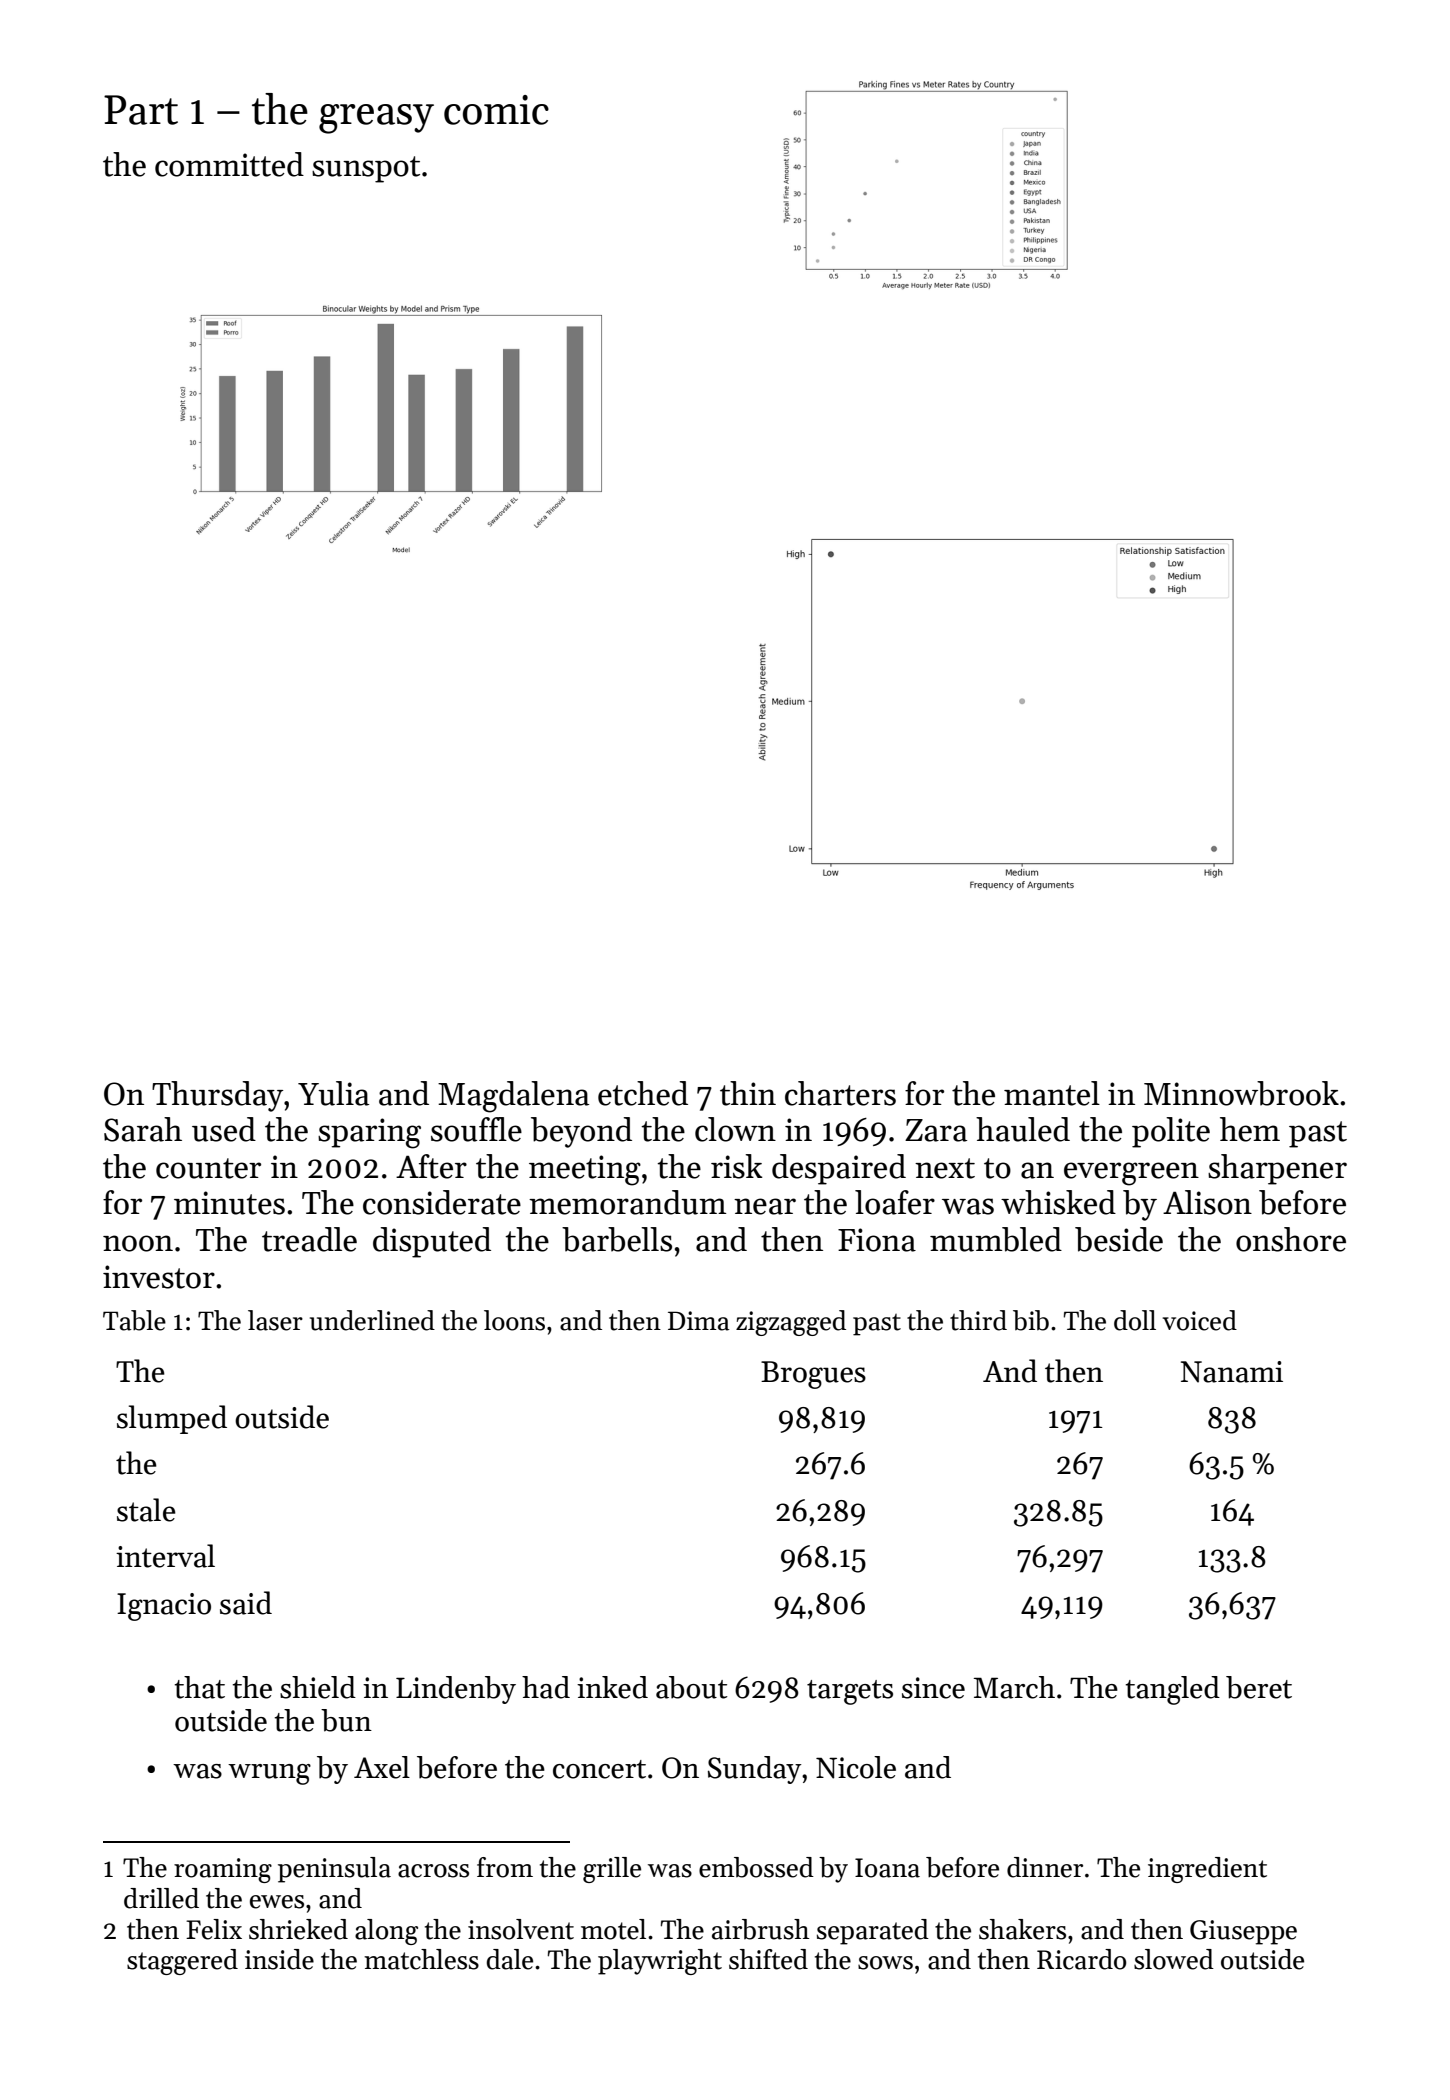 The image size is (1450, 2100). I want to click on greasy, so click(376, 119).
